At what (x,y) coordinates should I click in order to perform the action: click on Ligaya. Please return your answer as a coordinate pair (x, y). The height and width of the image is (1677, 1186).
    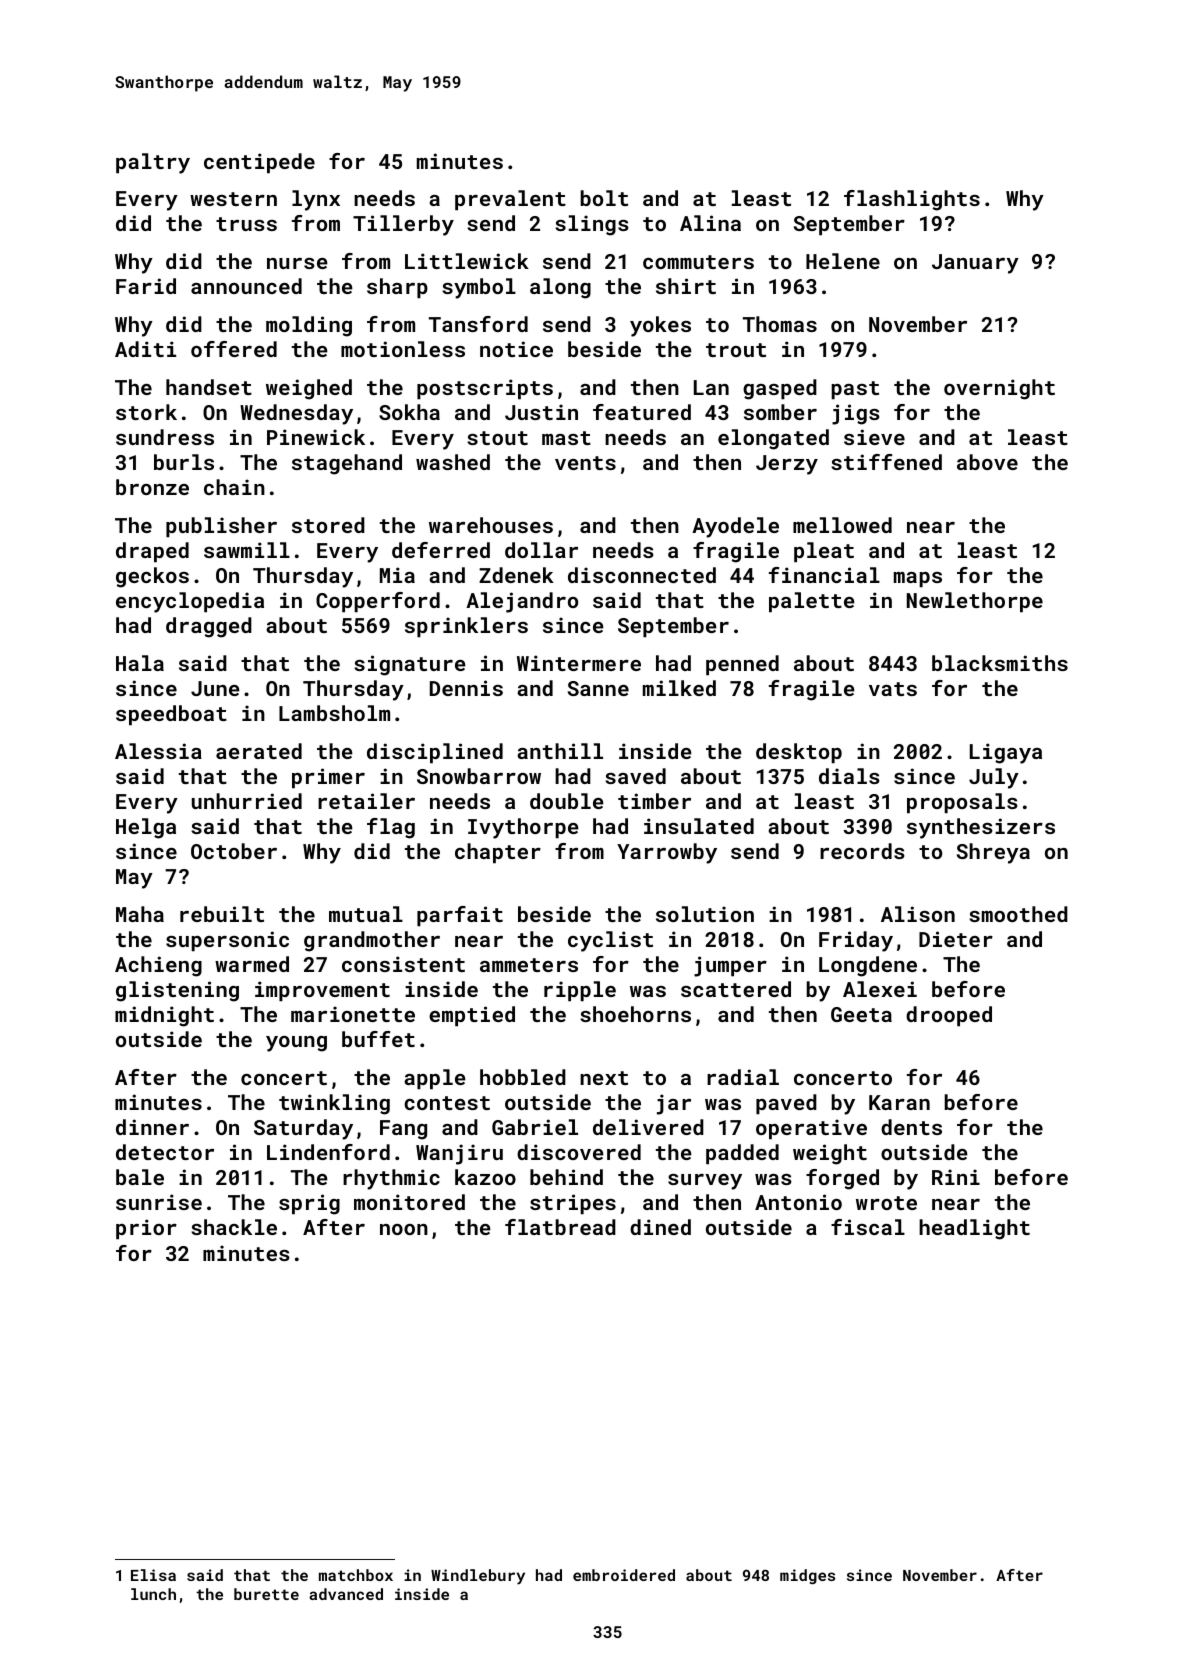
    Looking at the image, I should click on (1006, 753).
